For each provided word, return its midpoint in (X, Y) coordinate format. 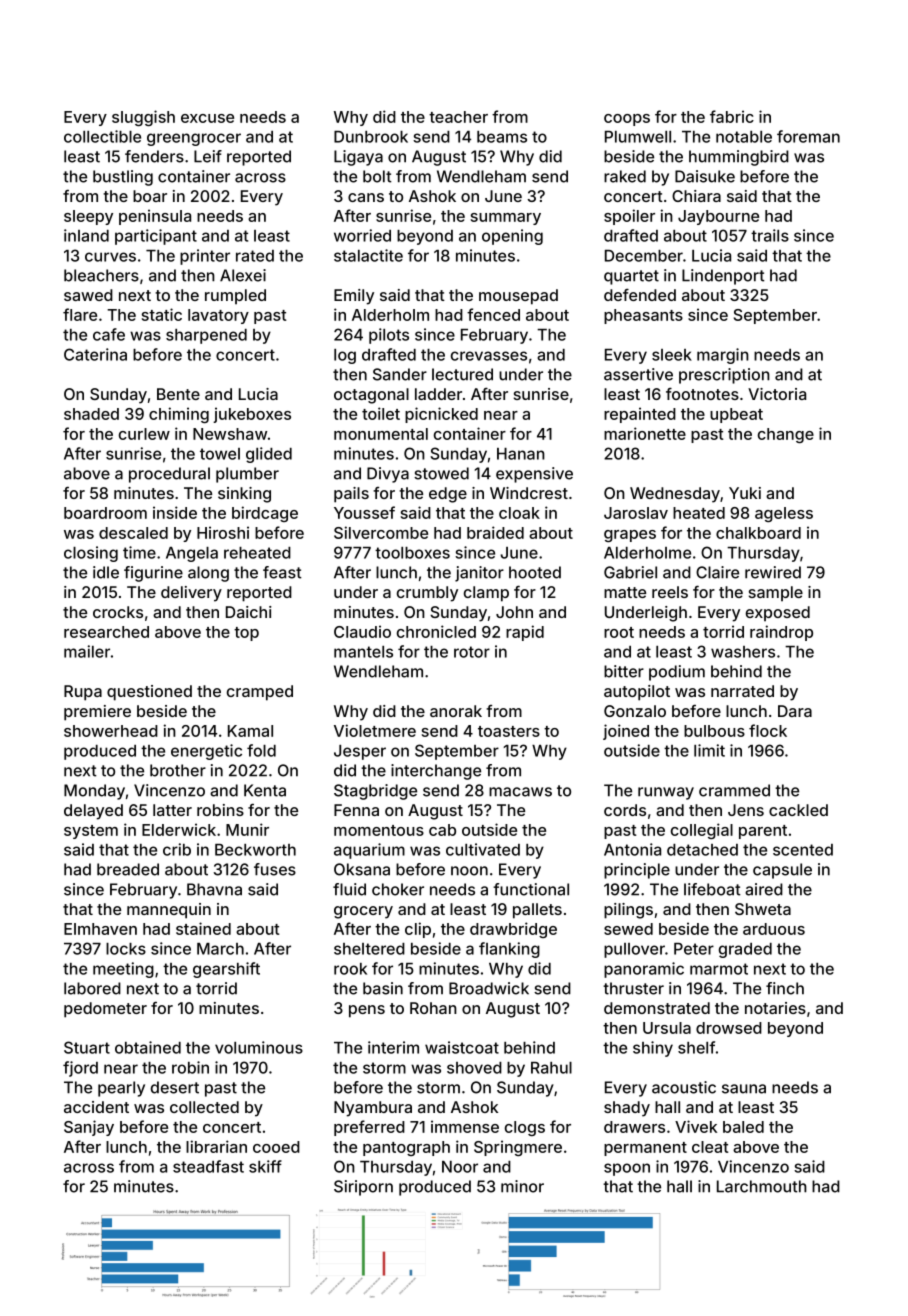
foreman (808, 136)
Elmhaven (100, 929)
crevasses (489, 356)
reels (670, 592)
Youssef (364, 512)
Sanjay (89, 1128)
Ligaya (358, 158)
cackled (798, 810)
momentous (379, 830)
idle (106, 572)
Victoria (777, 394)
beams (502, 137)
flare (80, 314)
